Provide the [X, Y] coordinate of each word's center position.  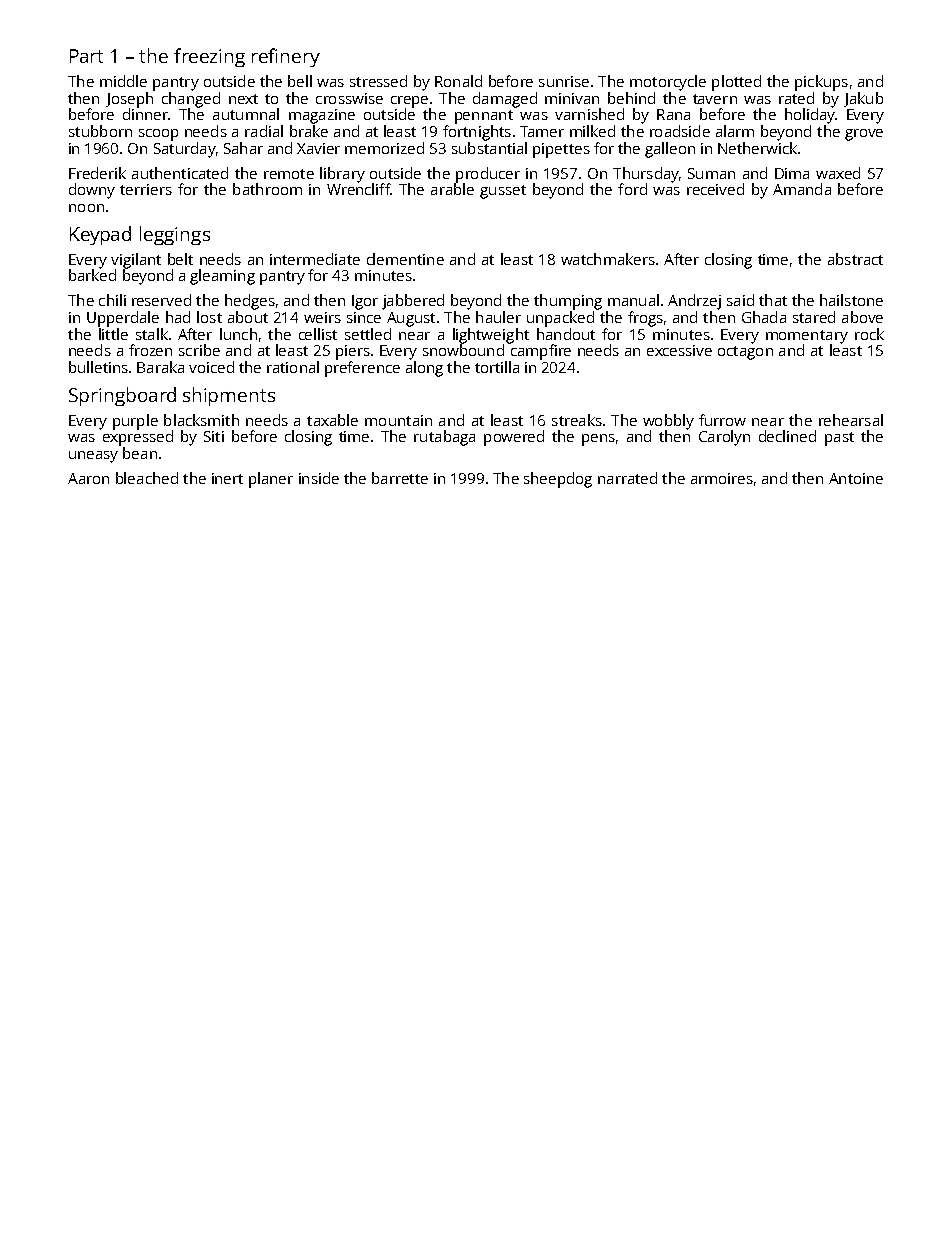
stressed [378, 81]
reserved [161, 300]
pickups [821, 83]
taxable [332, 420]
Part [86, 56]
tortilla [497, 367]
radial [264, 131]
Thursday [646, 175]
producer [488, 175]
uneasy [93, 457]
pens [598, 440]
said [740, 300]
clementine [405, 259]
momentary [807, 337]
